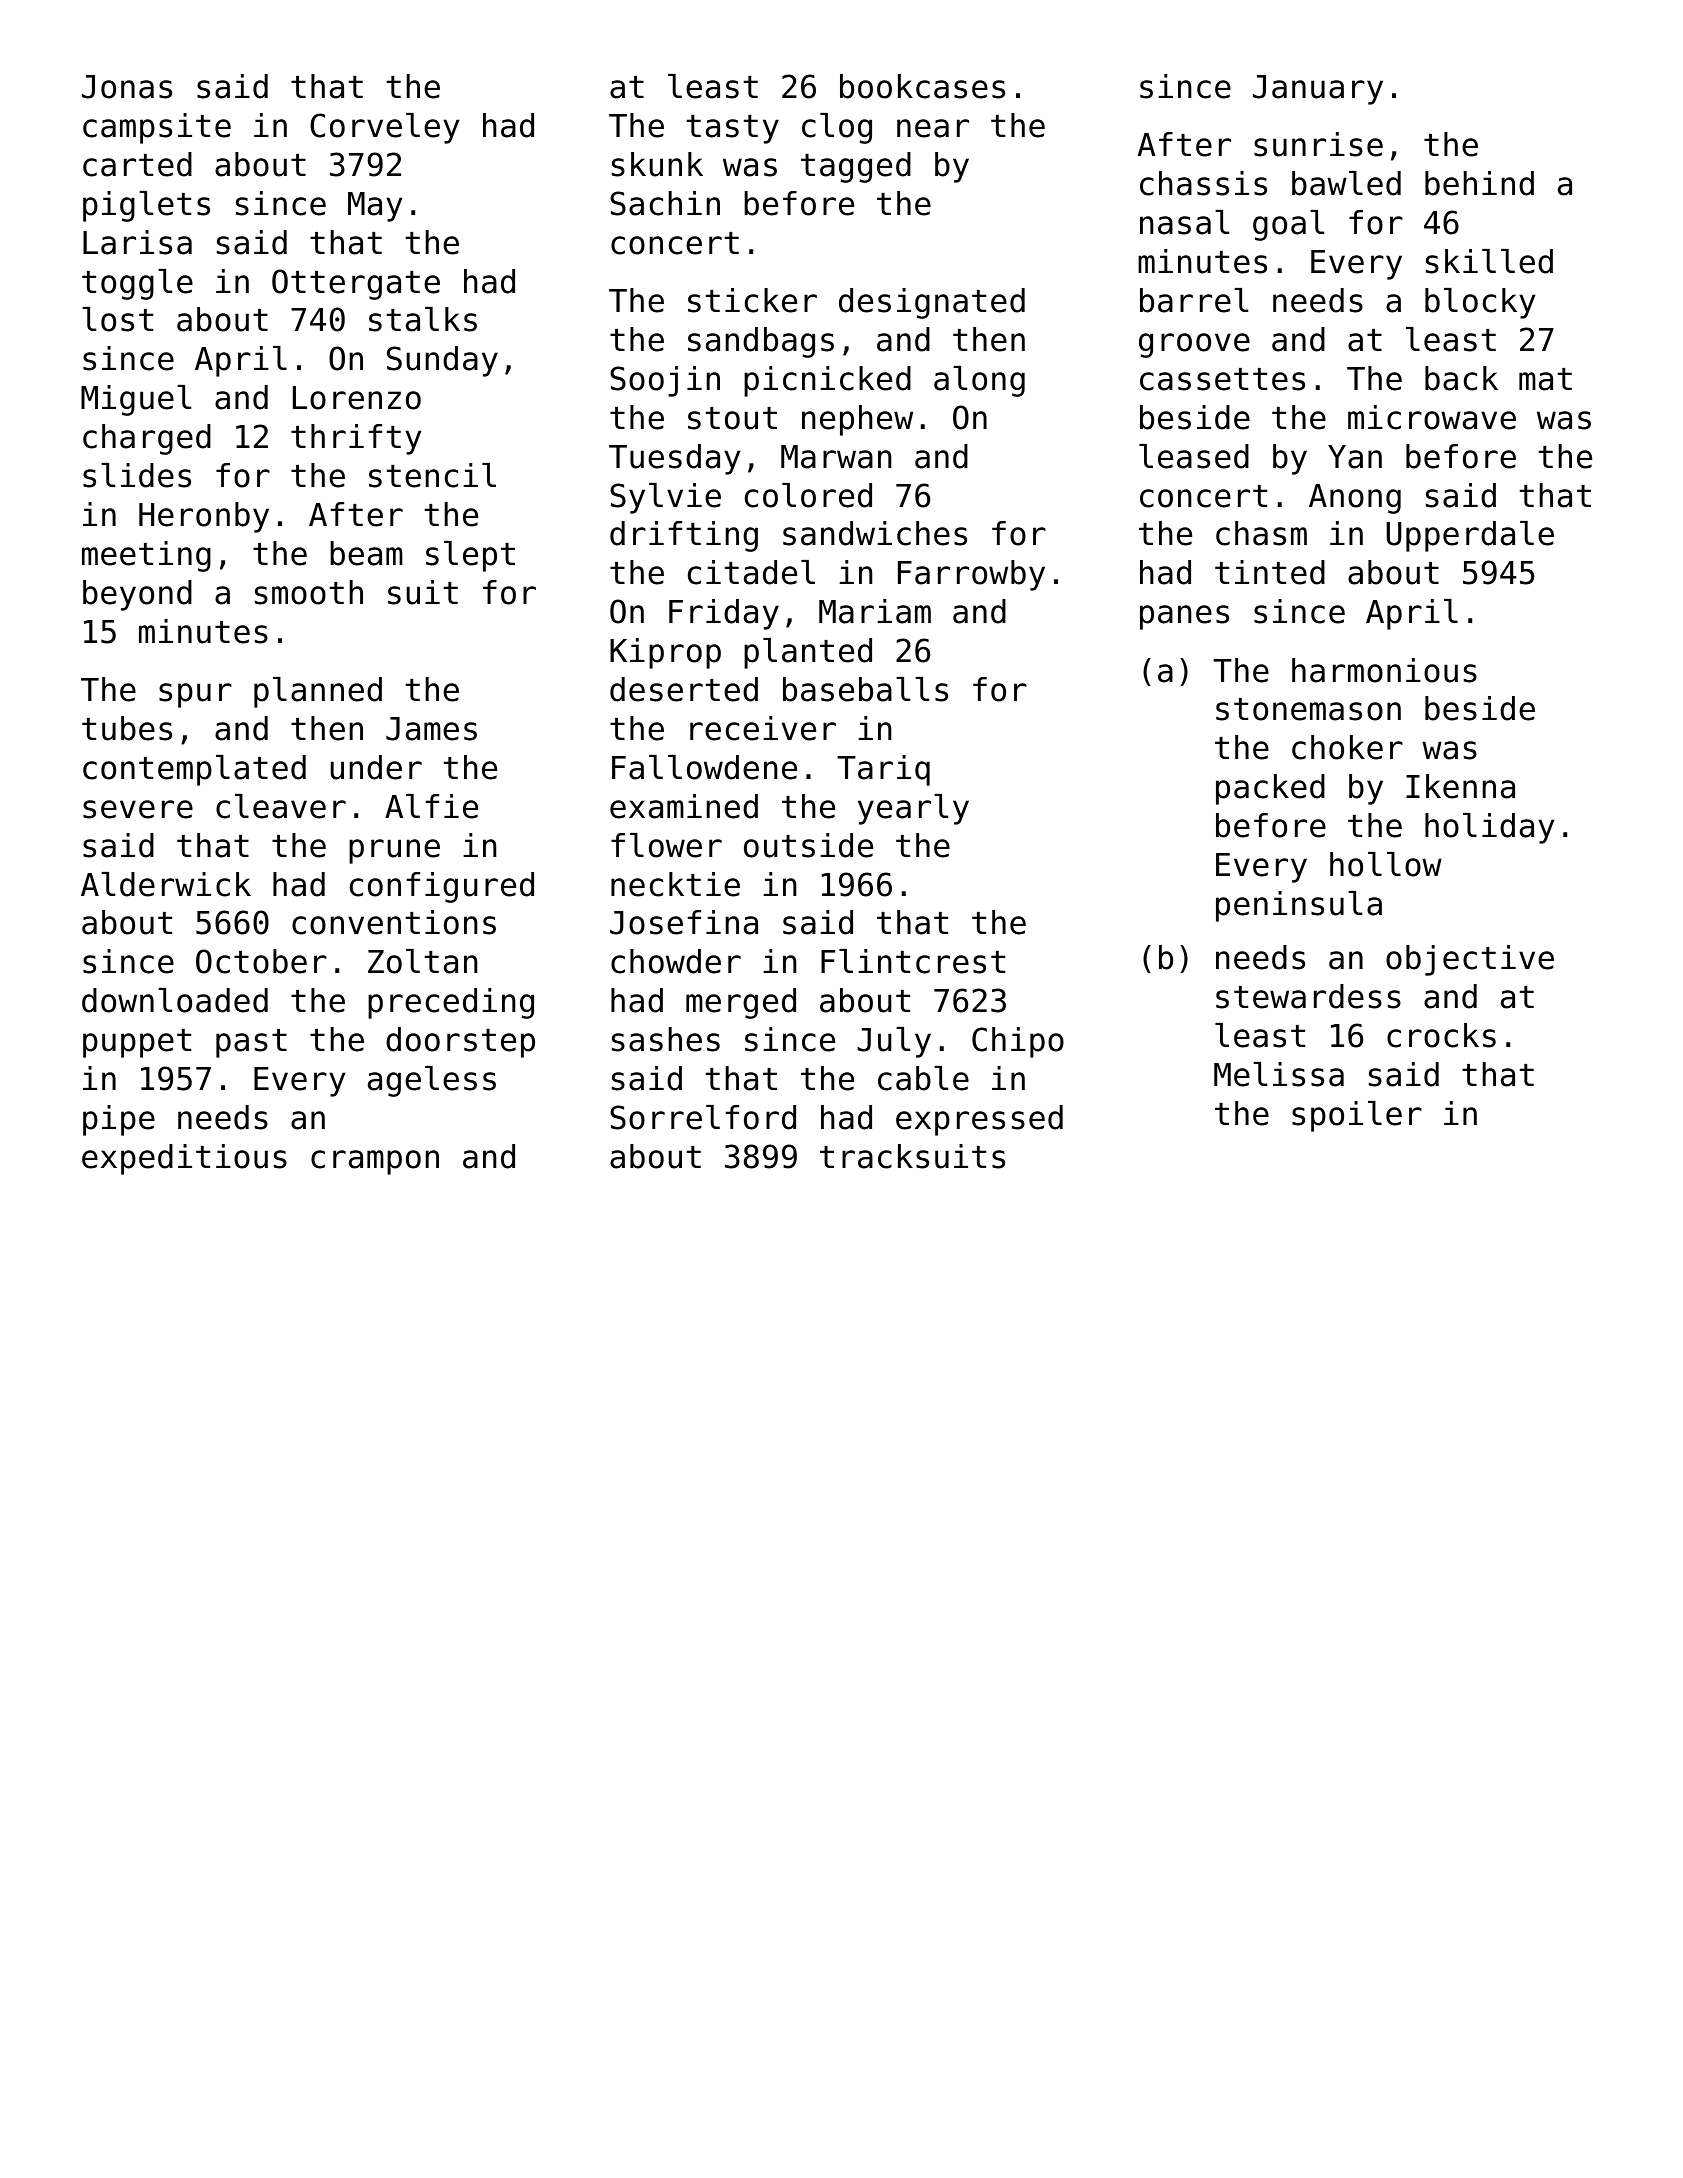 The image size is (1683, 2178). What do you see at coordinates (922, 86) in the image?
I see `bookcases` at bounding box center [922, 86].
